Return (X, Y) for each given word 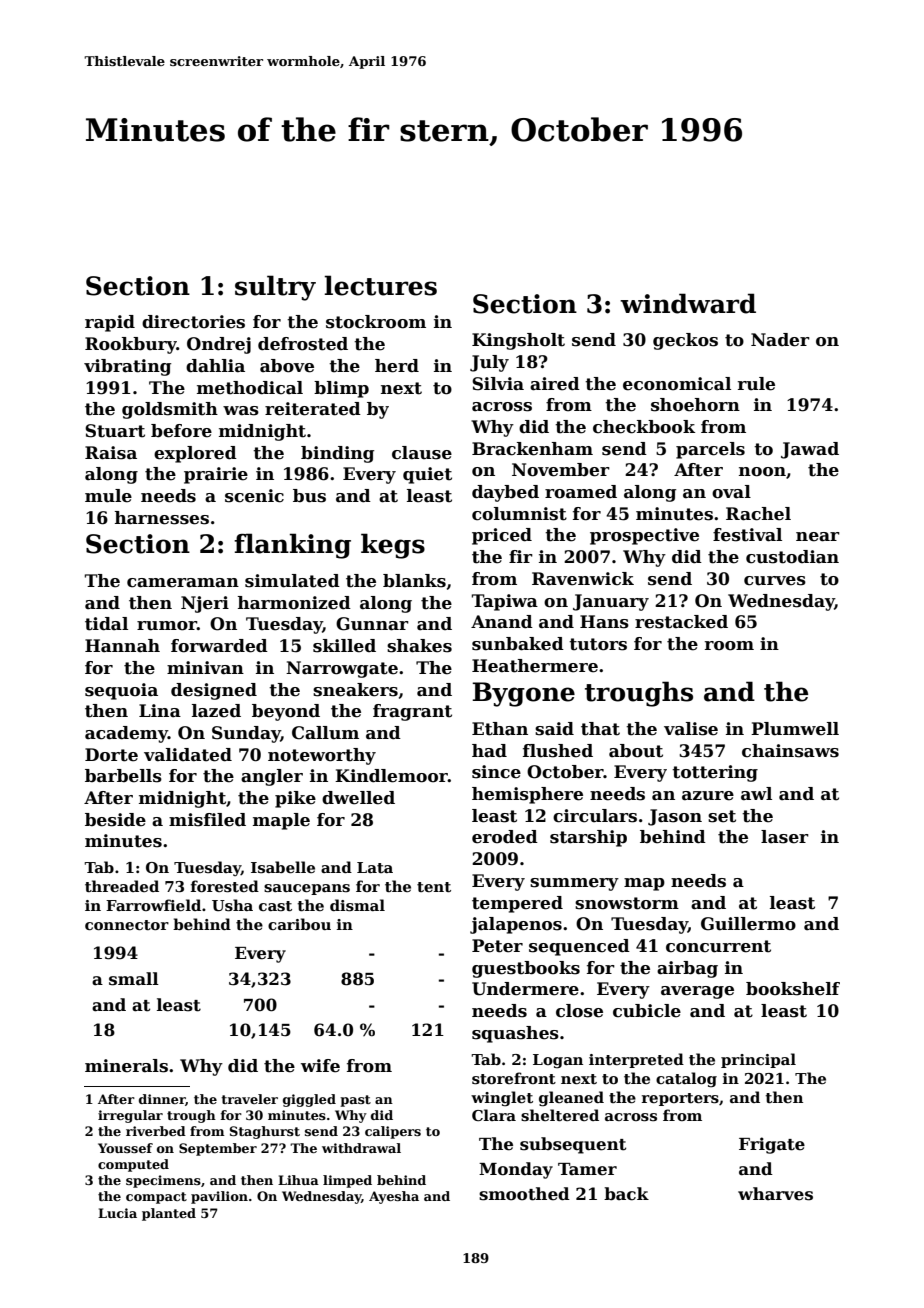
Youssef (125, 1148)
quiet (427, 475)
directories (193, 322)
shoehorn (695, 405)
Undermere (525, 989)
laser (785, 837)
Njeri (205, 604)
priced (502, 536)
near (818, 537)
